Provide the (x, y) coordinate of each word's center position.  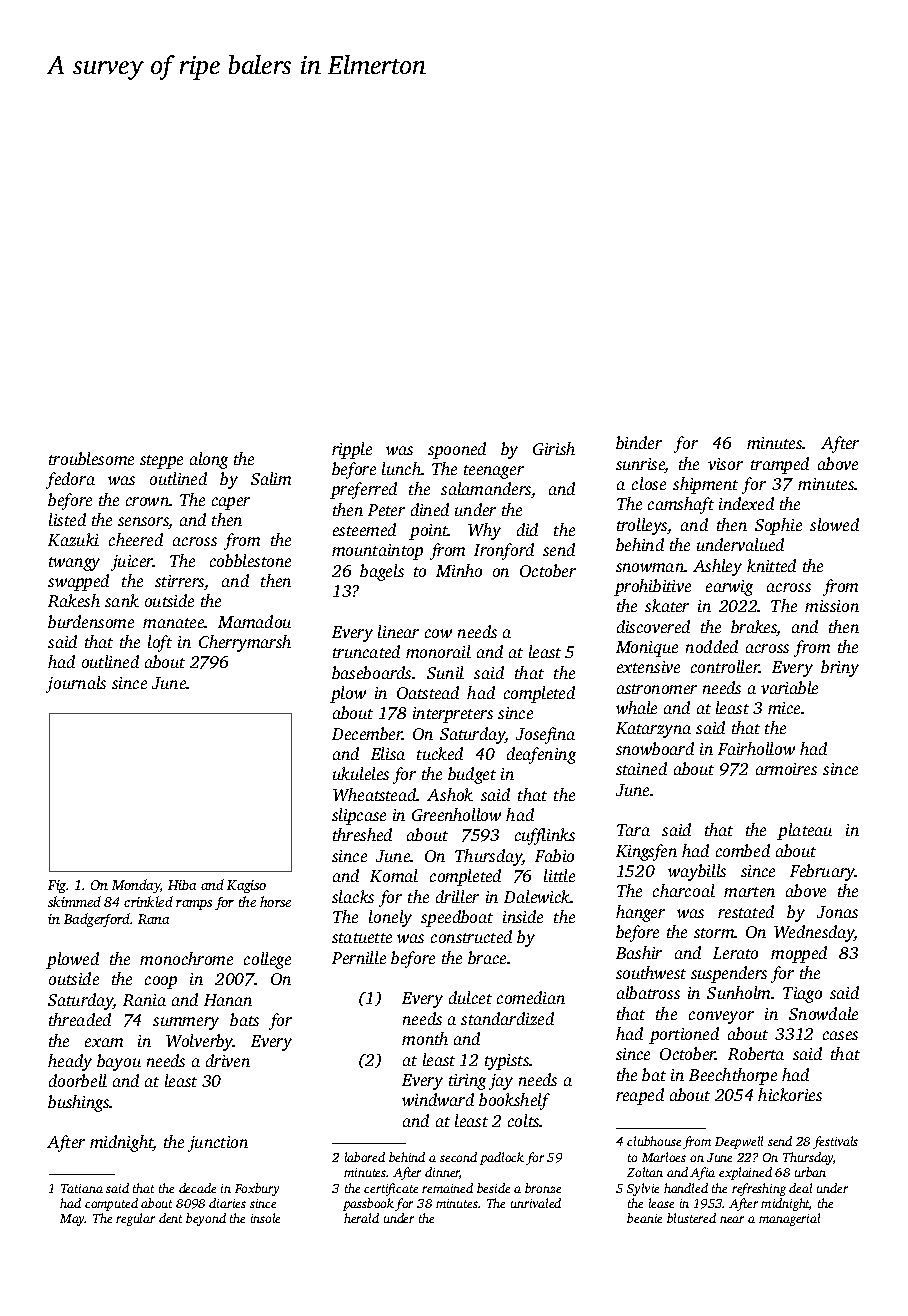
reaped (640, 1096)
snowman (650, 567)
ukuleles (361, 773)
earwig (729, 588)
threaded (80, 1019)
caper (231, 503)
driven (228, 1060)
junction (218, 1144)
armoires (786, 769)
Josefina (545, 735)
